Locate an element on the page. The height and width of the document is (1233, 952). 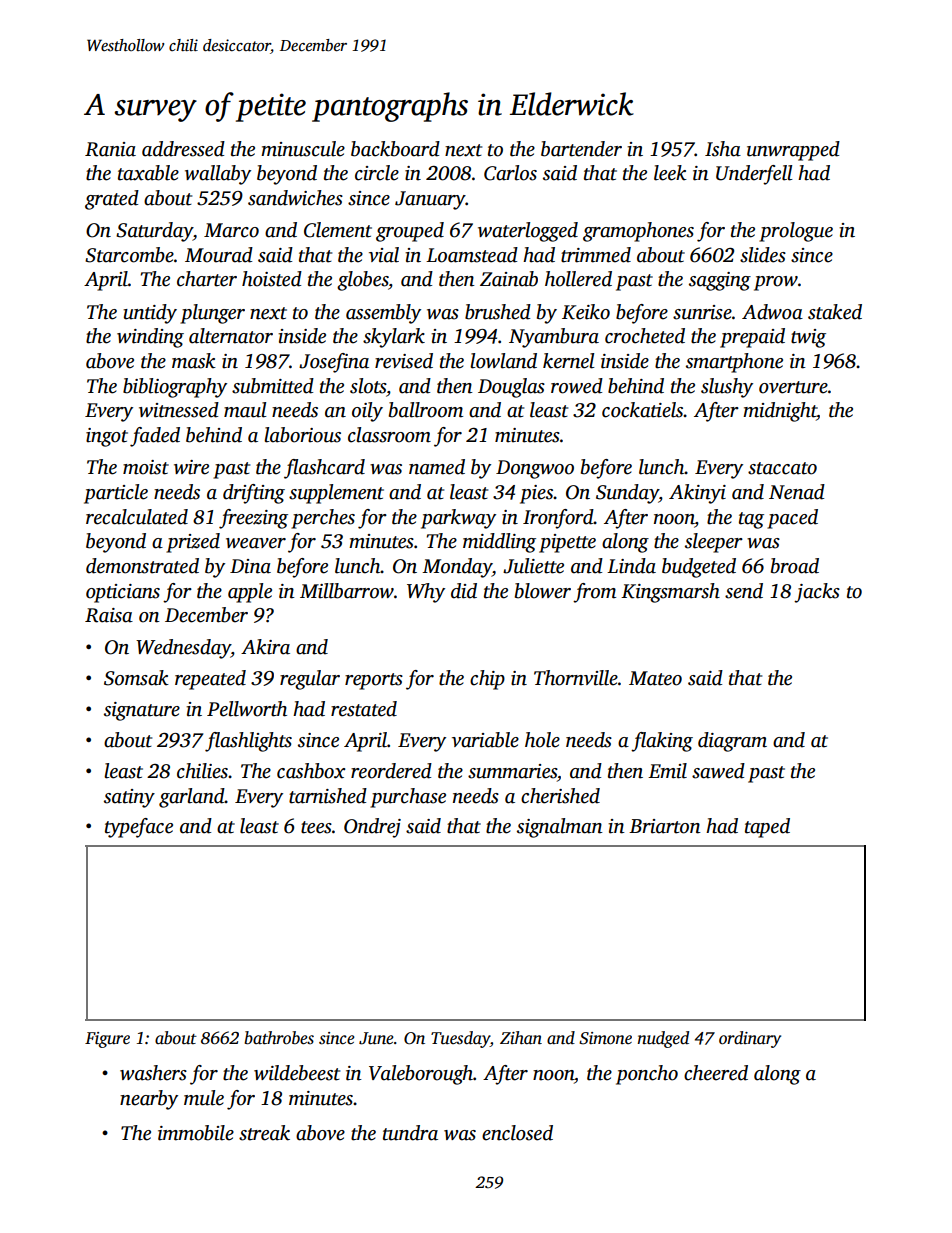
slots is located at coordinates (368, 386).
